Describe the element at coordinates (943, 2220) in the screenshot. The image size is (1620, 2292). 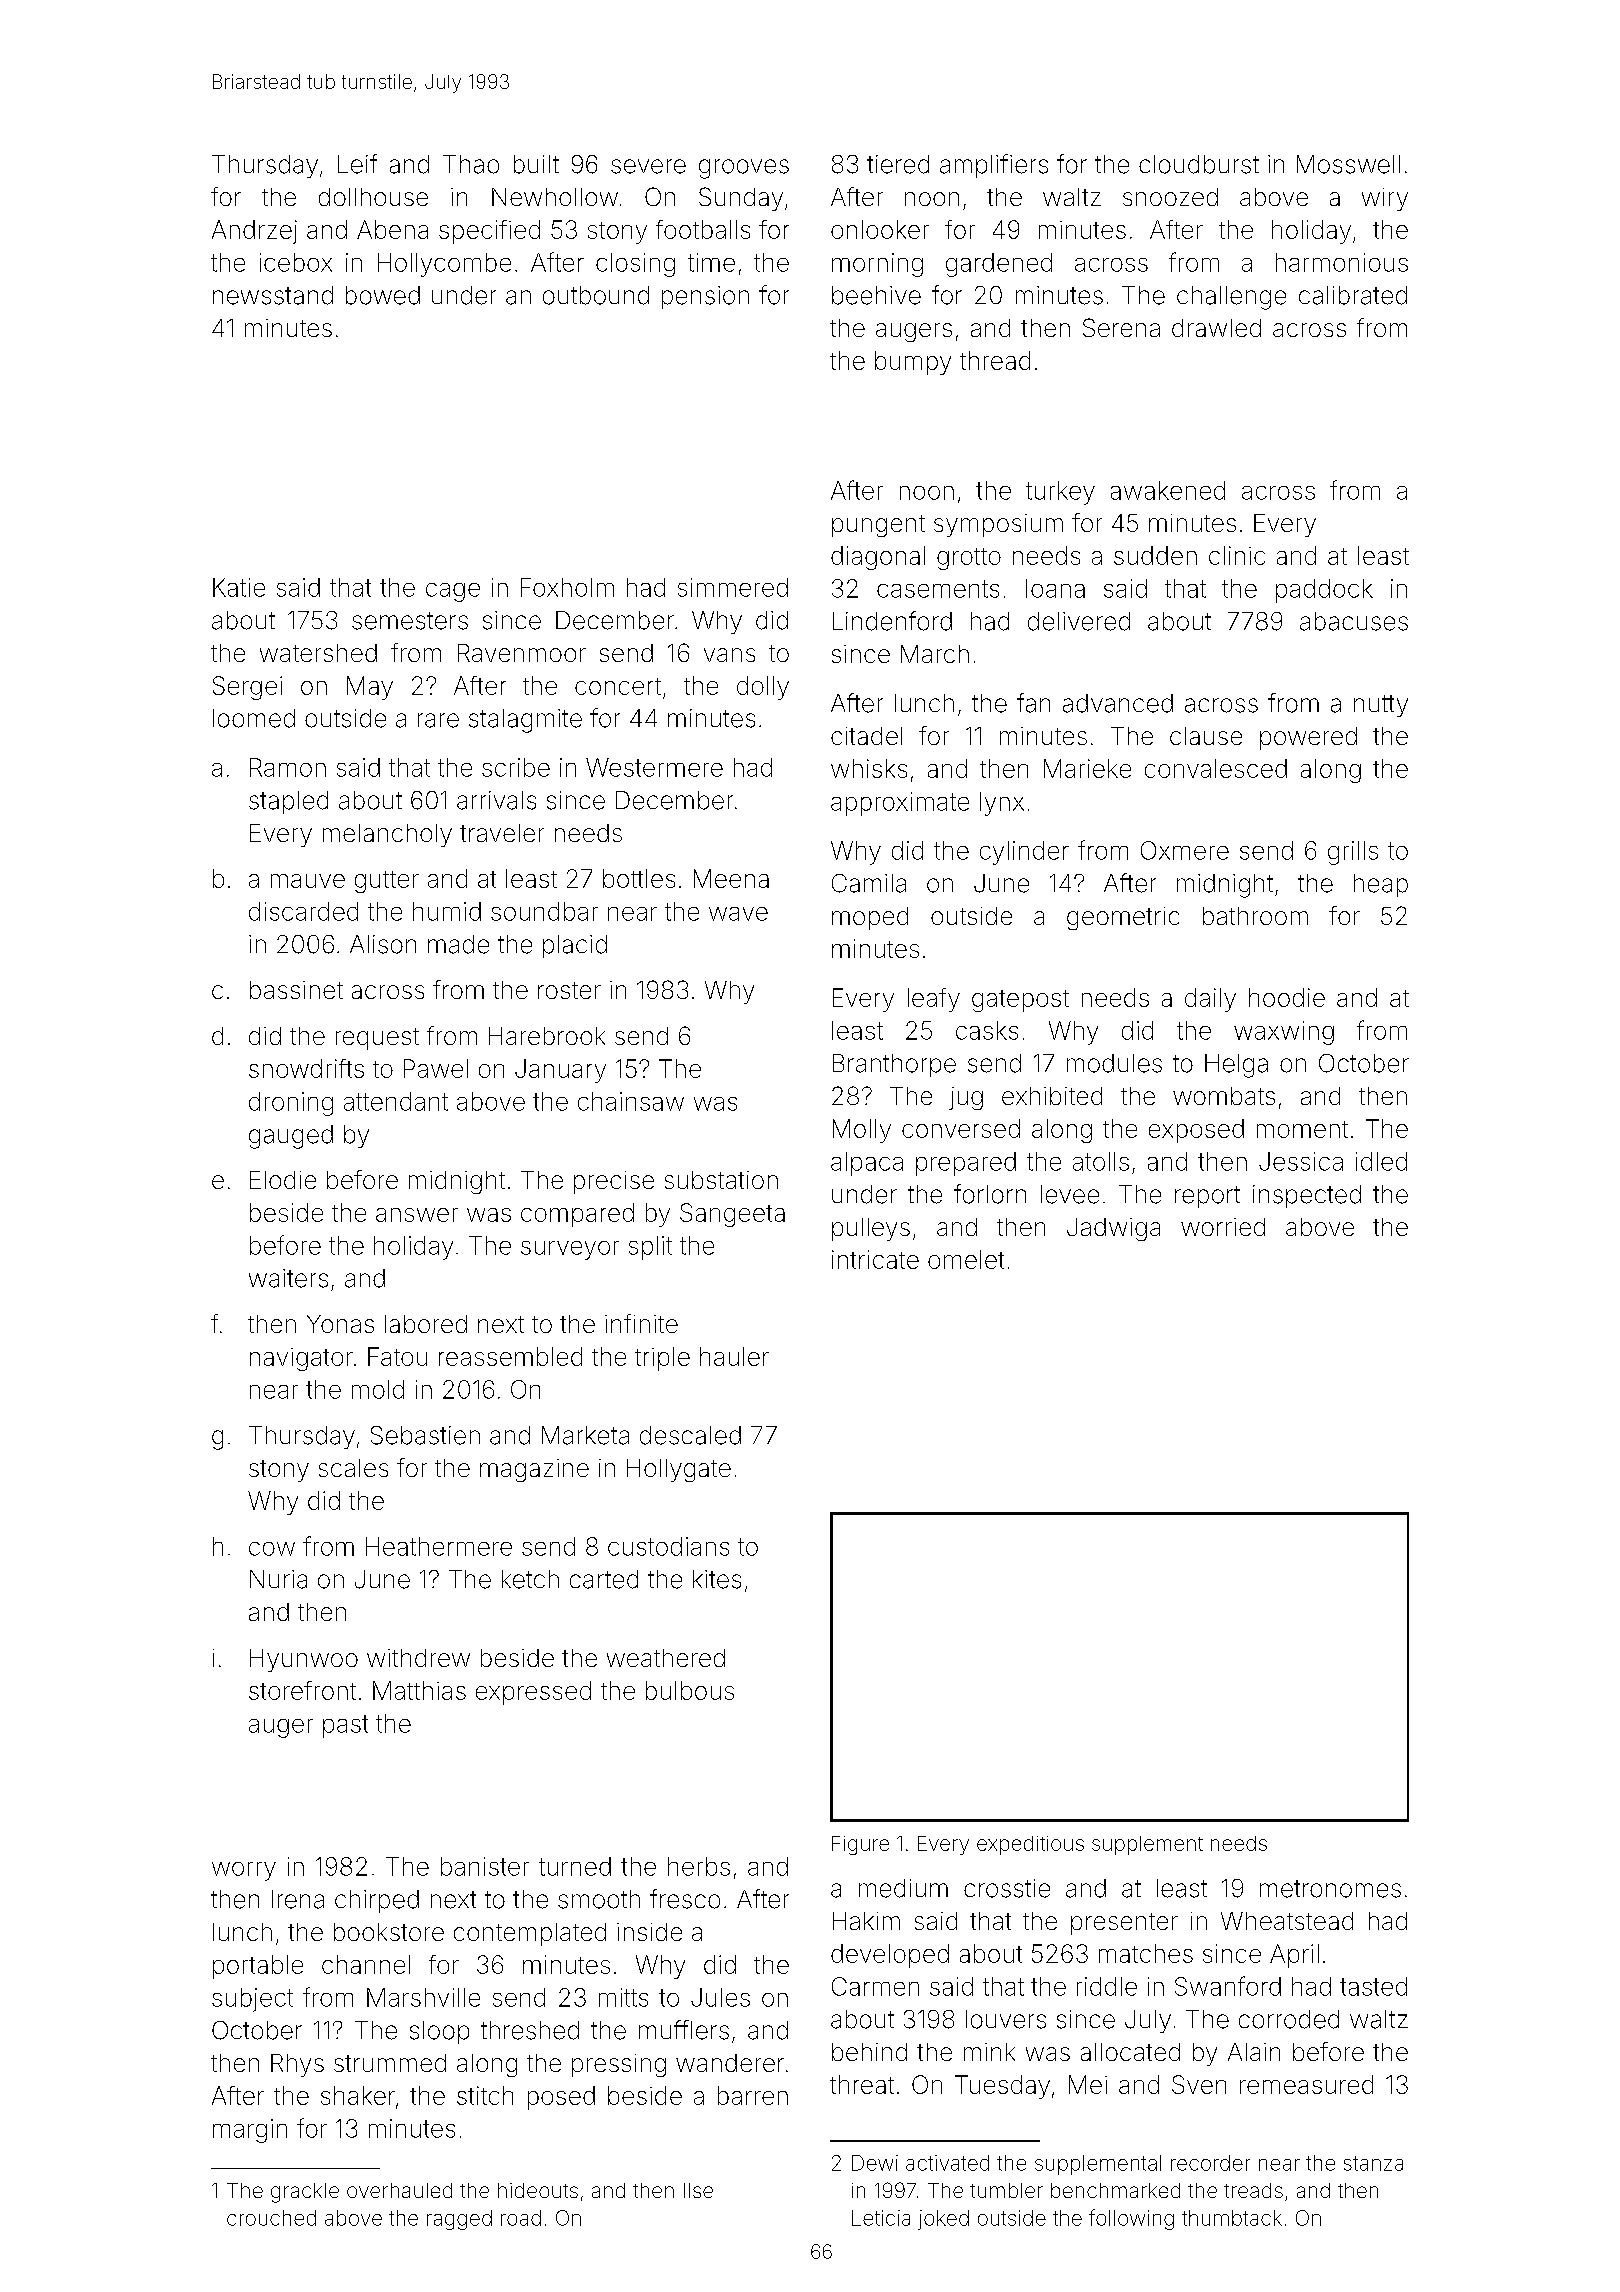
I see `joked` at that location.
